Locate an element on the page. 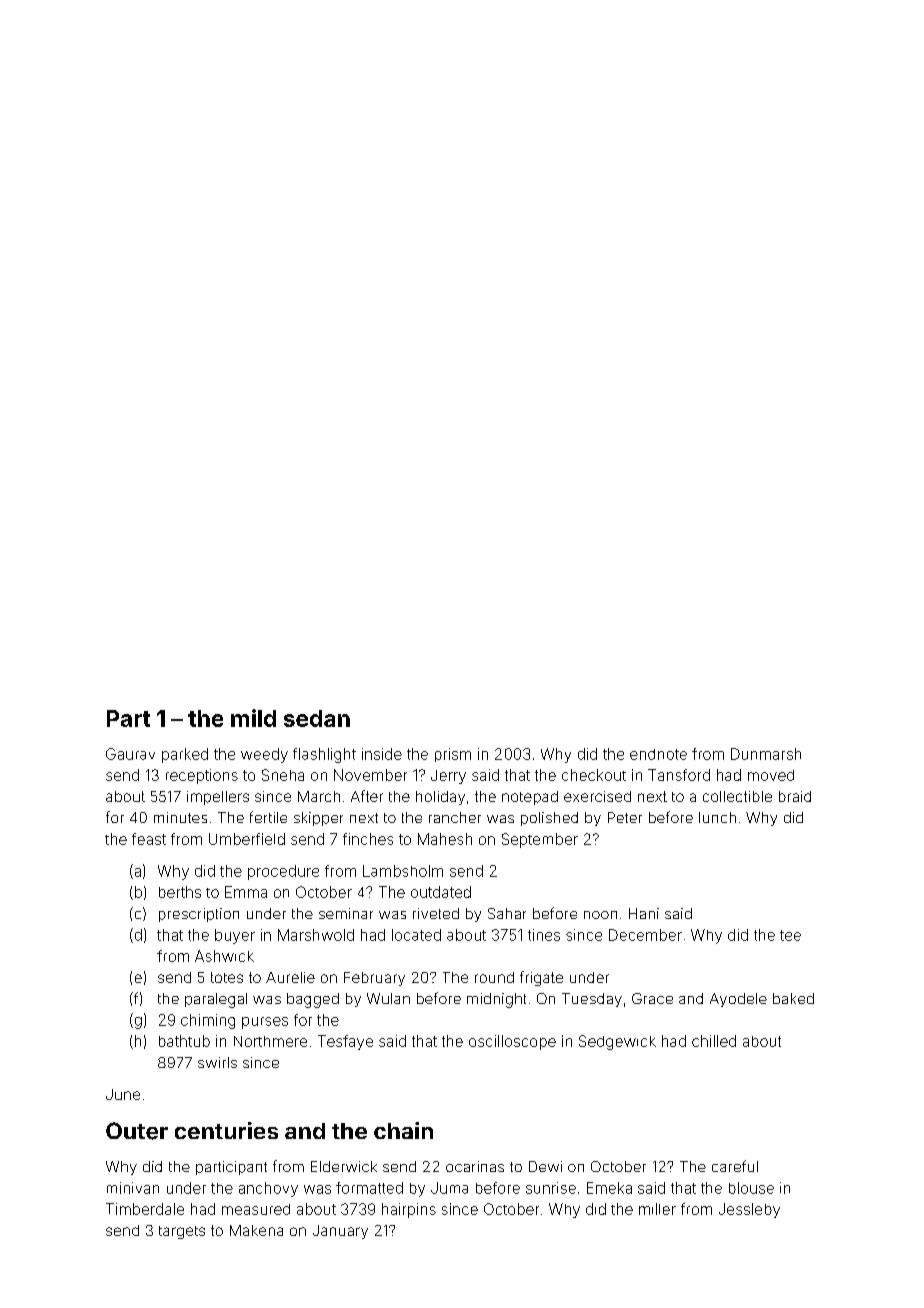 Image resolution: width=924 pixels, height=1308 pixels. tee is located at coordinates (790, 935).
